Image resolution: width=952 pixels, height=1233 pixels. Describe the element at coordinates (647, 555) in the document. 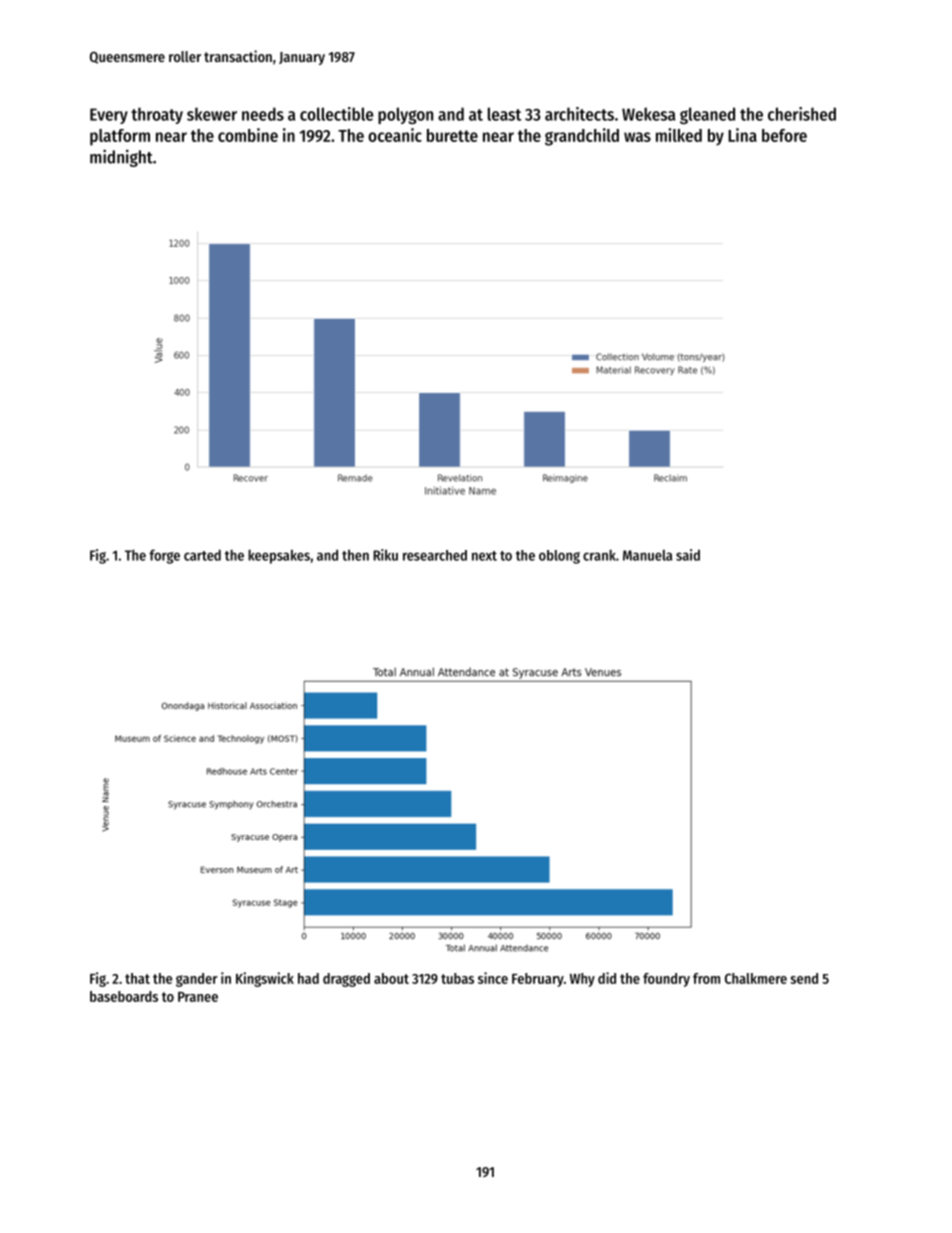

I see `Manuela` at that location.
